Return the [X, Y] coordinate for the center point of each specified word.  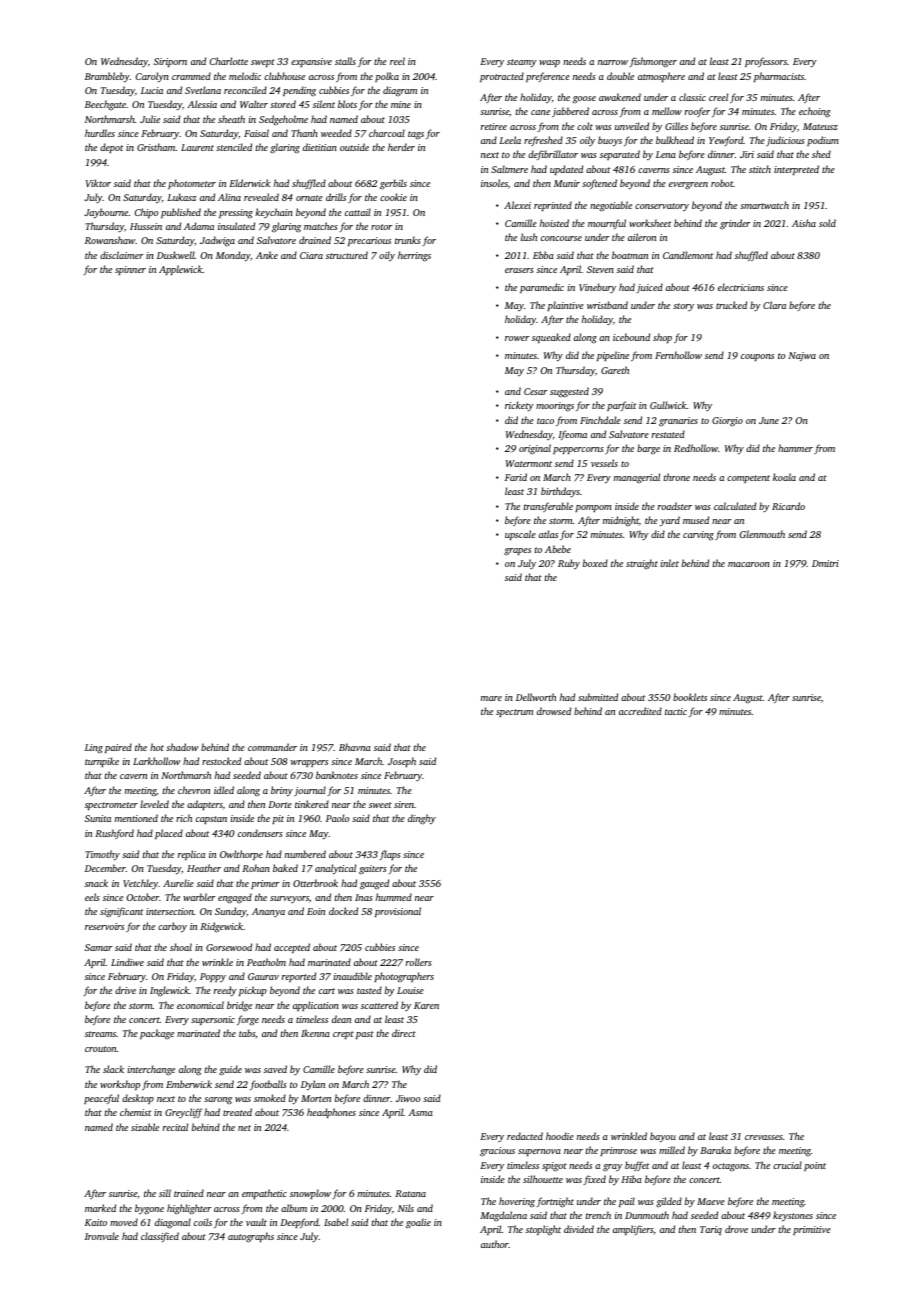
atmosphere [661, 77]
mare [491, 698]
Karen [426, 1005]
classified [160, 1237]
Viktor [98, 183]
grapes [517, 552]
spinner [130, 270]
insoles [494, 183]
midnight [621, 521]
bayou [663, 1137]
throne [677, 477]
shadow [182, 747]
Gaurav [263, 976]
